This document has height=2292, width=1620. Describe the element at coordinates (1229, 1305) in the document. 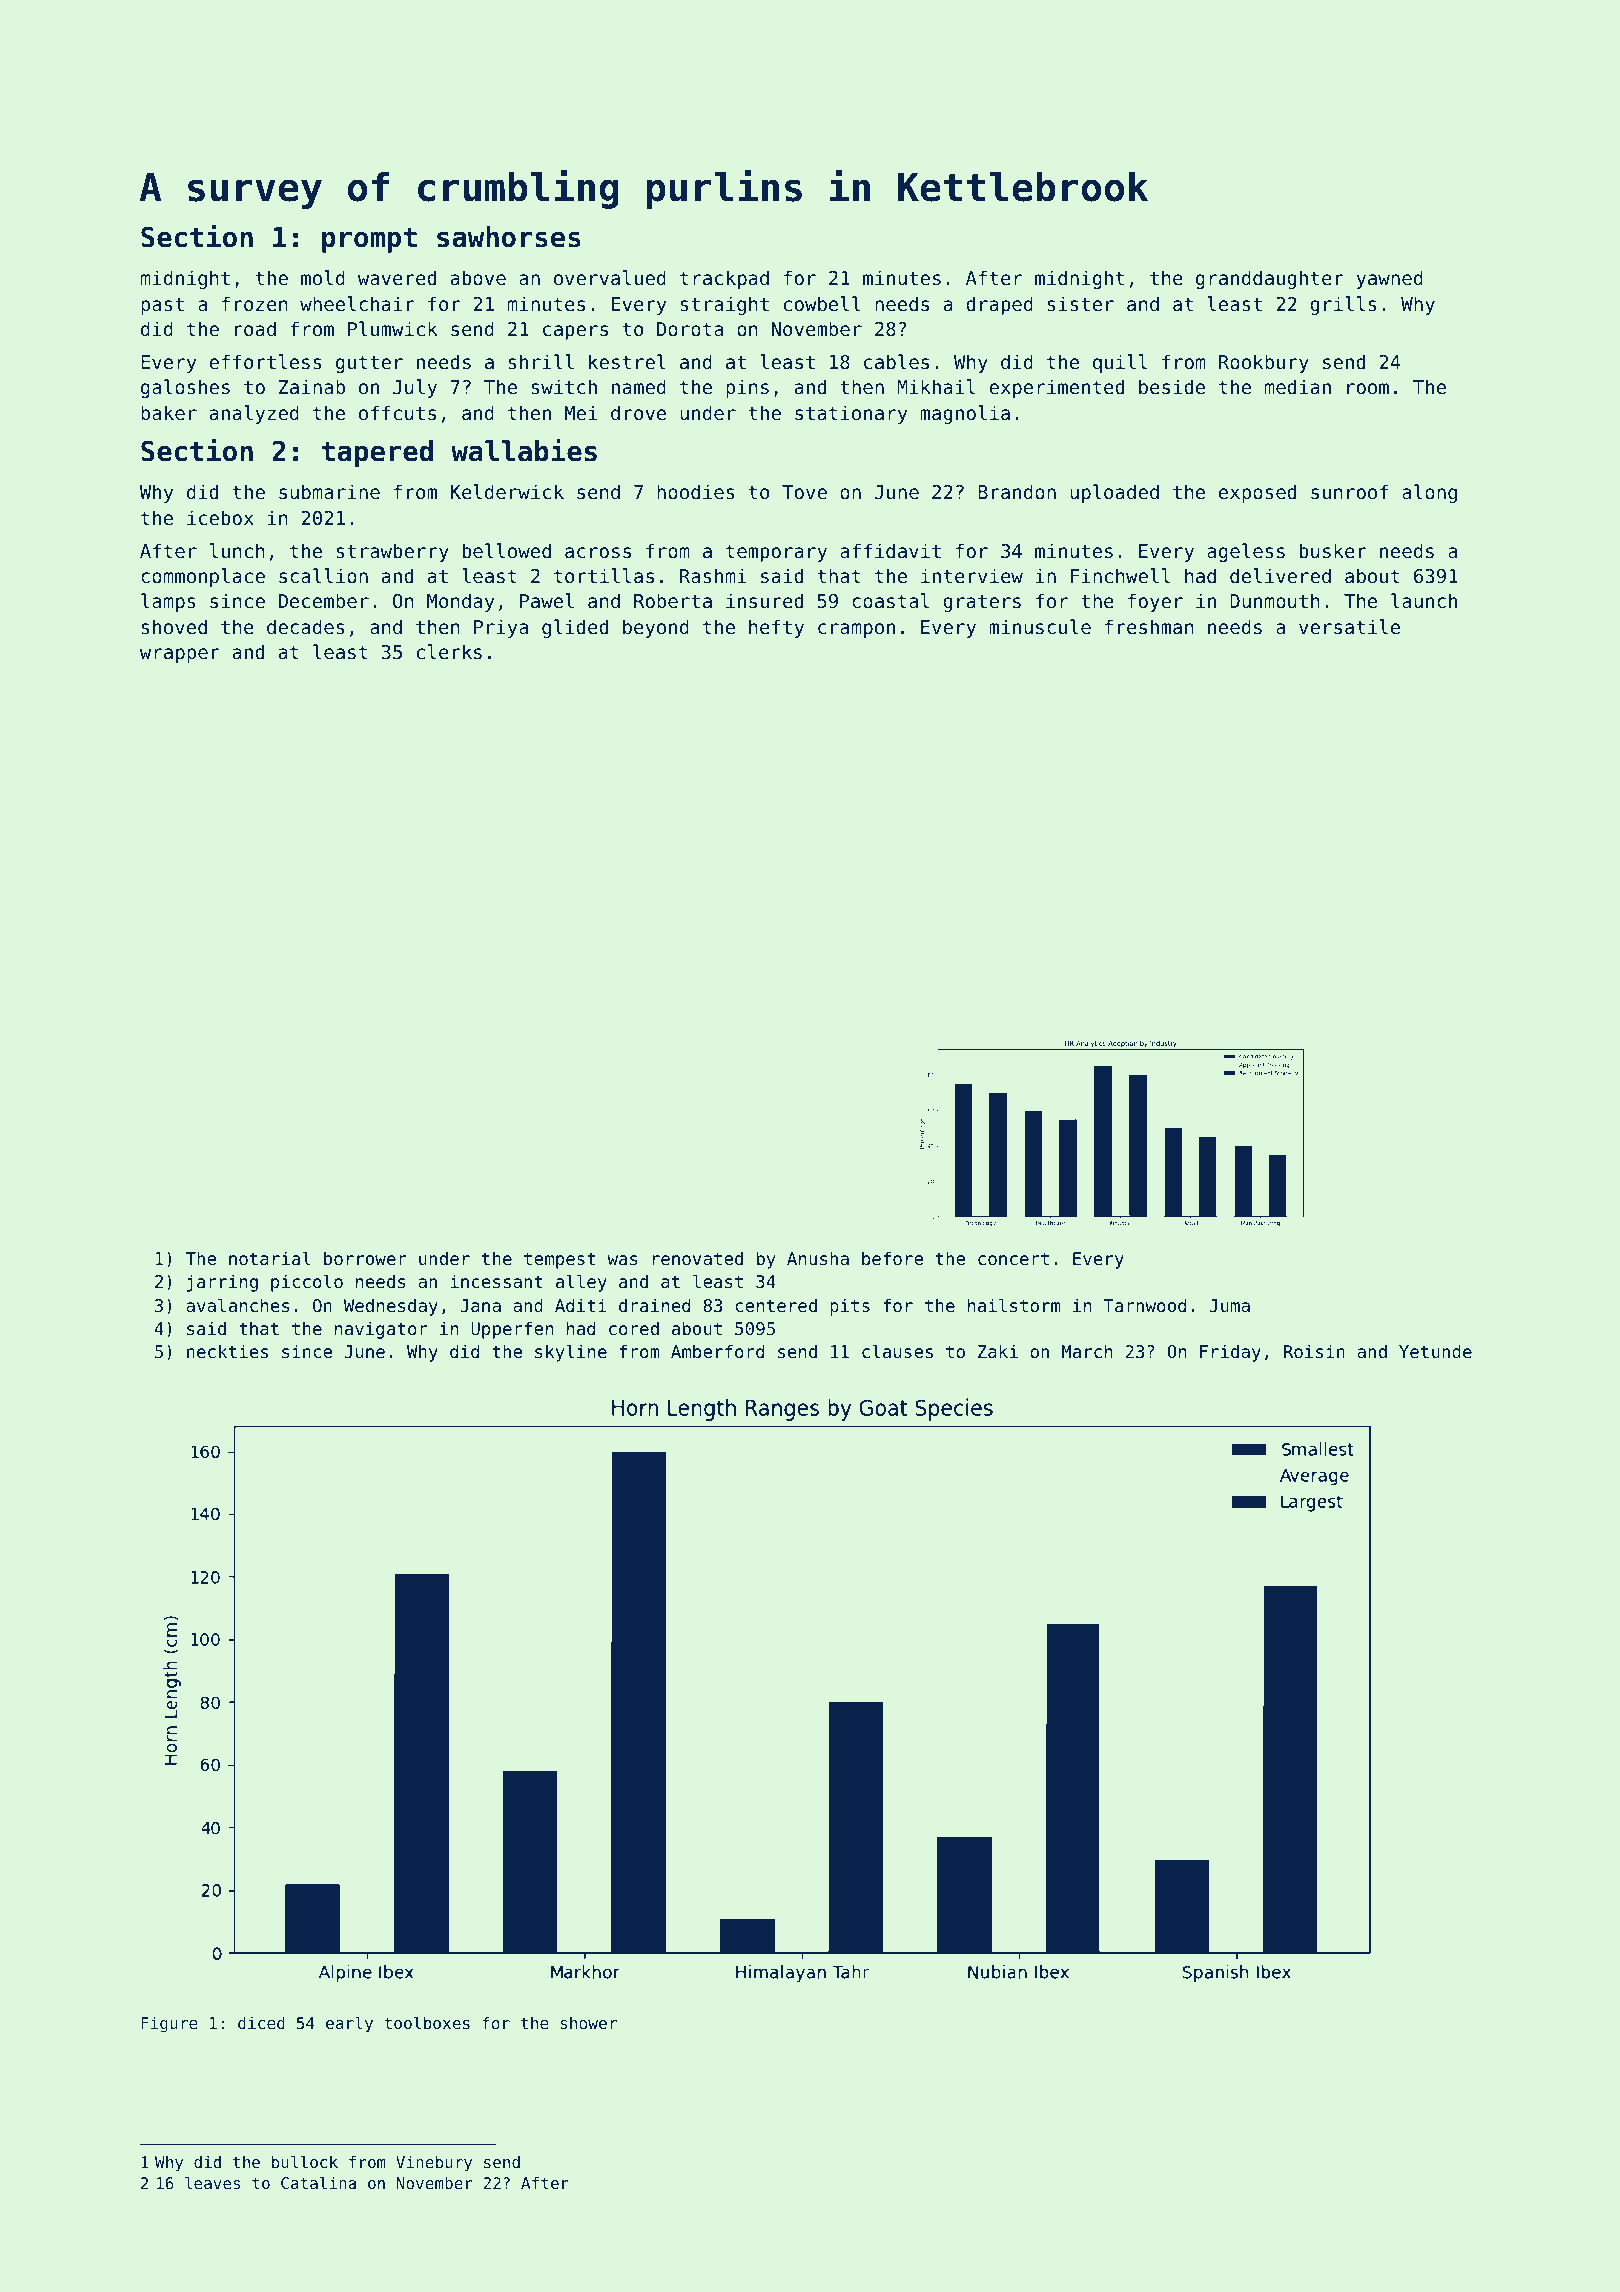

I see `Juma` at that location.
